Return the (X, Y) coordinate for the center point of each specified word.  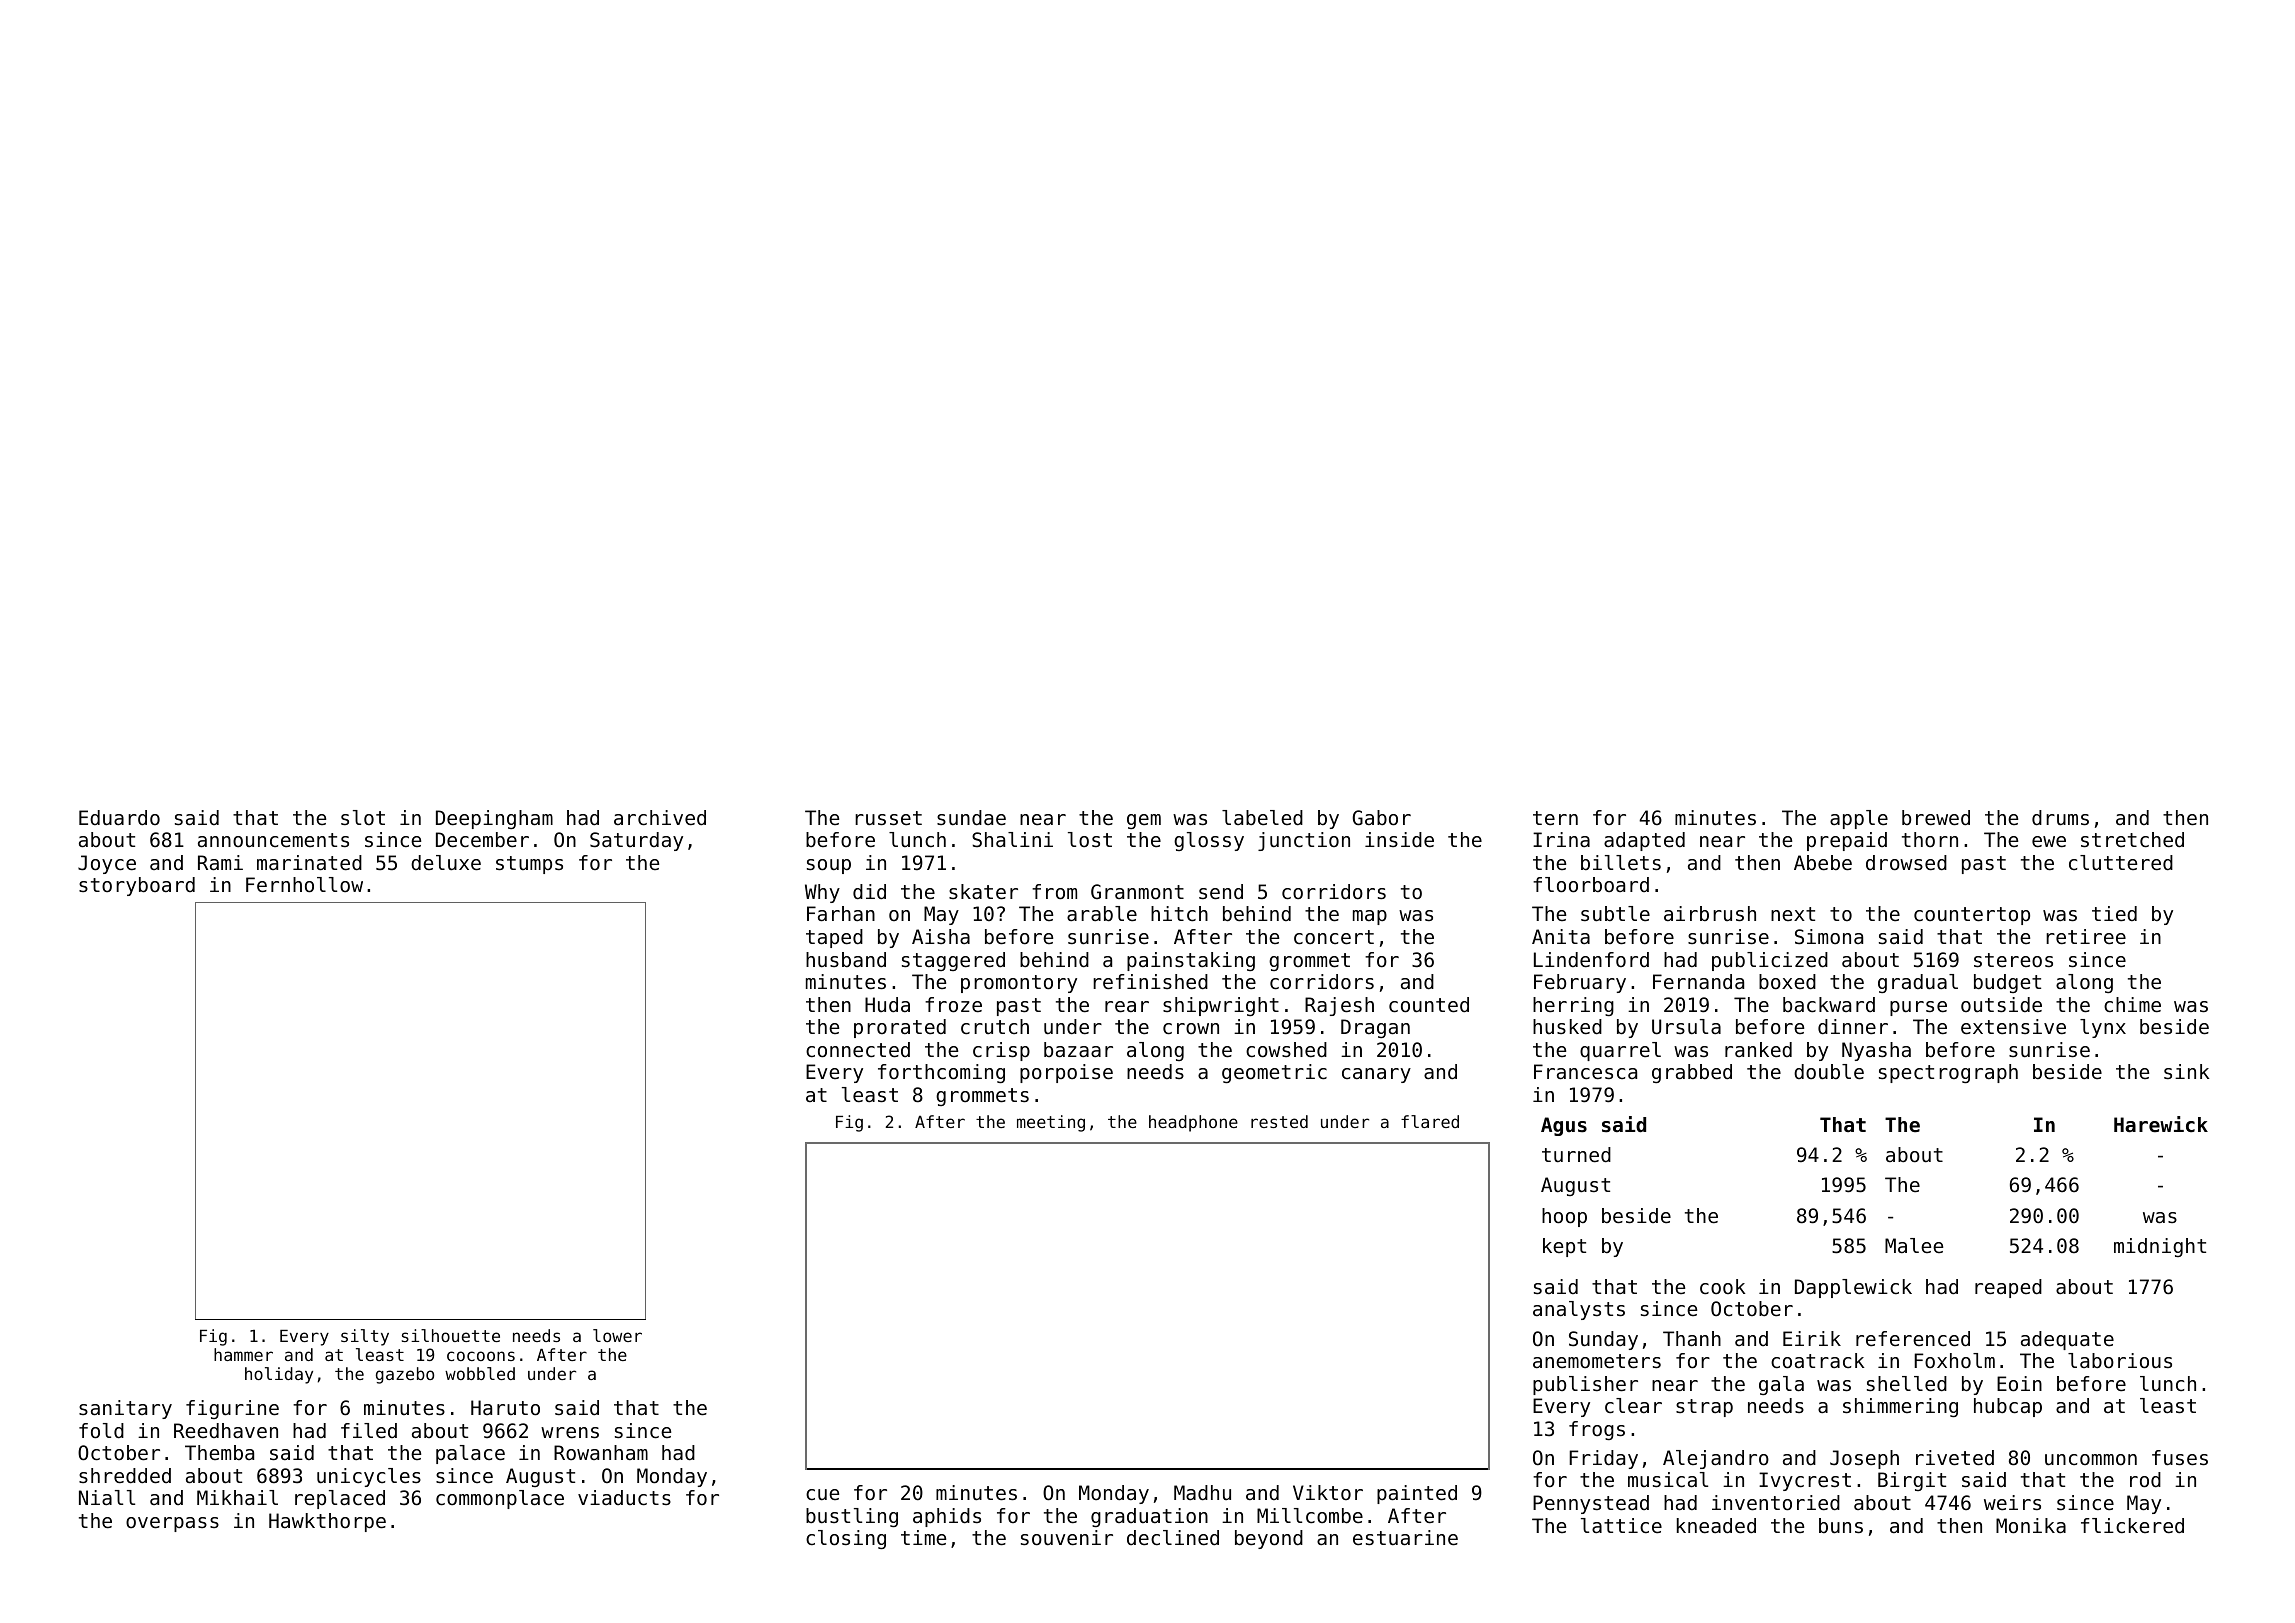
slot (363, 817)
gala (1781, 1385)
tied (2114, 914)
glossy (1209, 841)
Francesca (1585, 1072)
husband (846, 960)
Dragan (1375, 1028)
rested (1279, 1121)
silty (365, 1337)
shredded (125, 1476)
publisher (1585, 1385)
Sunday (1603, 1340)
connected (858, 1050)
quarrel (1620, 1051)
